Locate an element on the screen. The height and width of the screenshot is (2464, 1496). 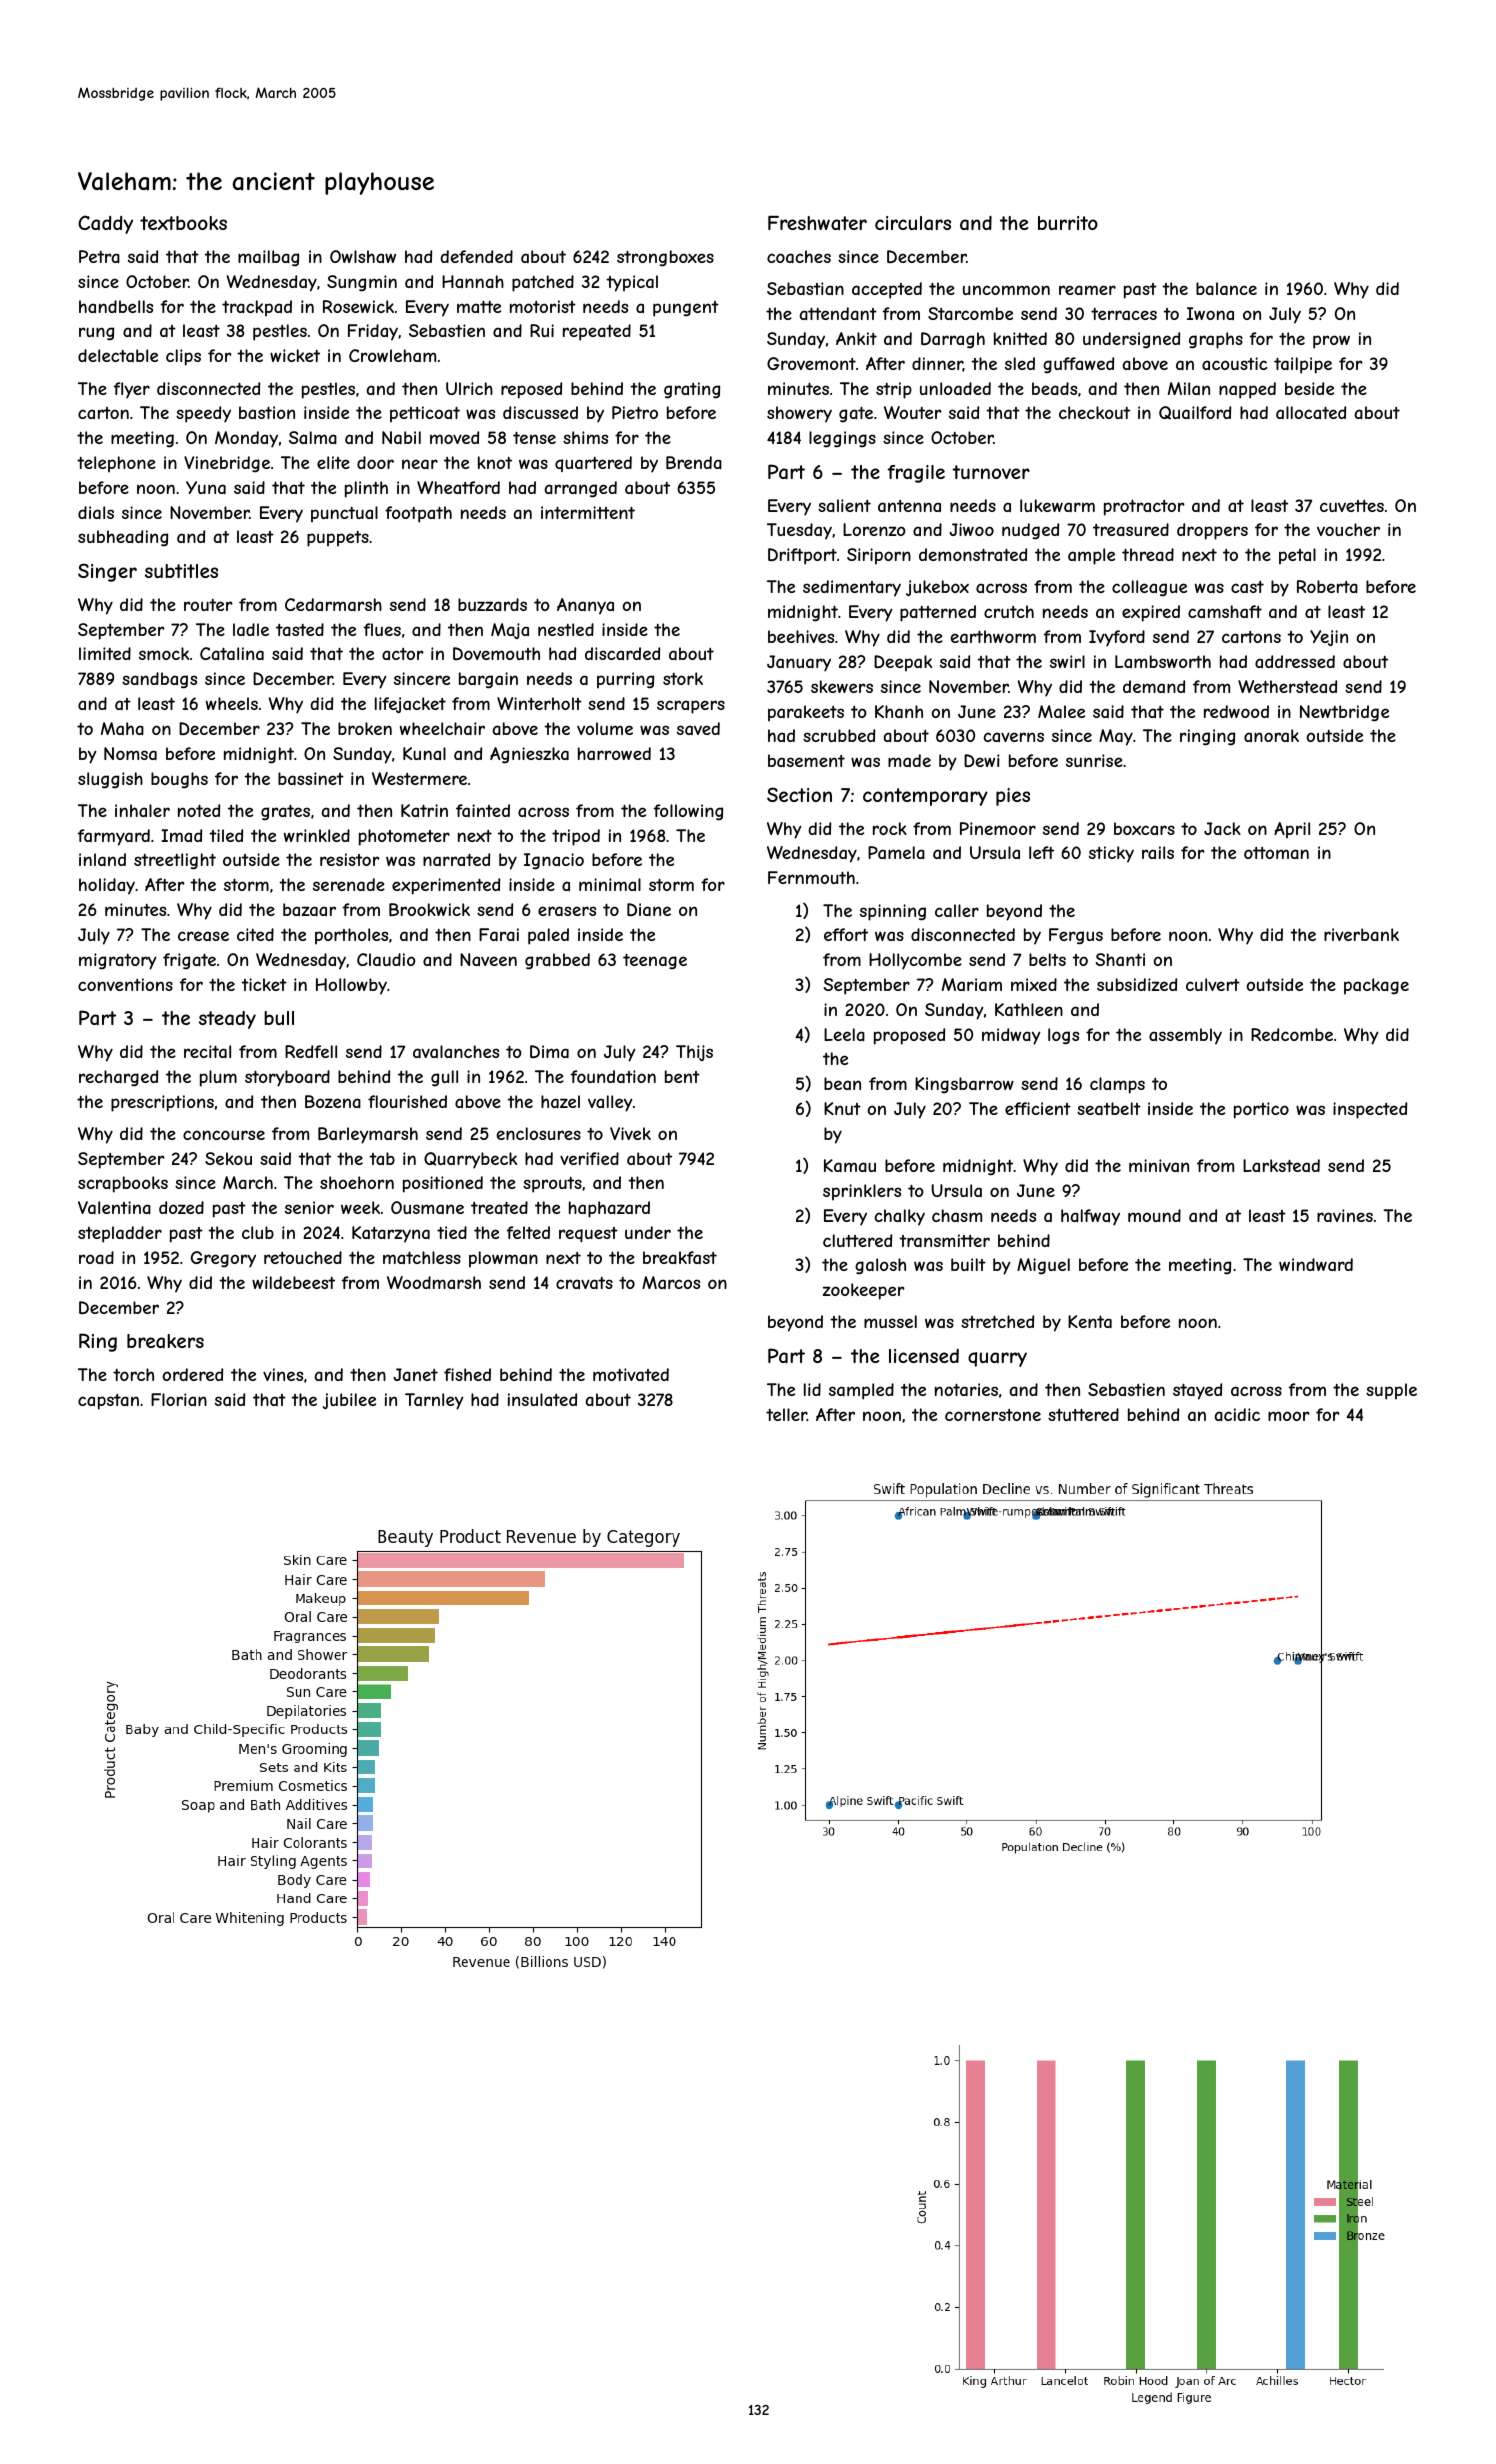
caller is located at coordinates (957, 910).
